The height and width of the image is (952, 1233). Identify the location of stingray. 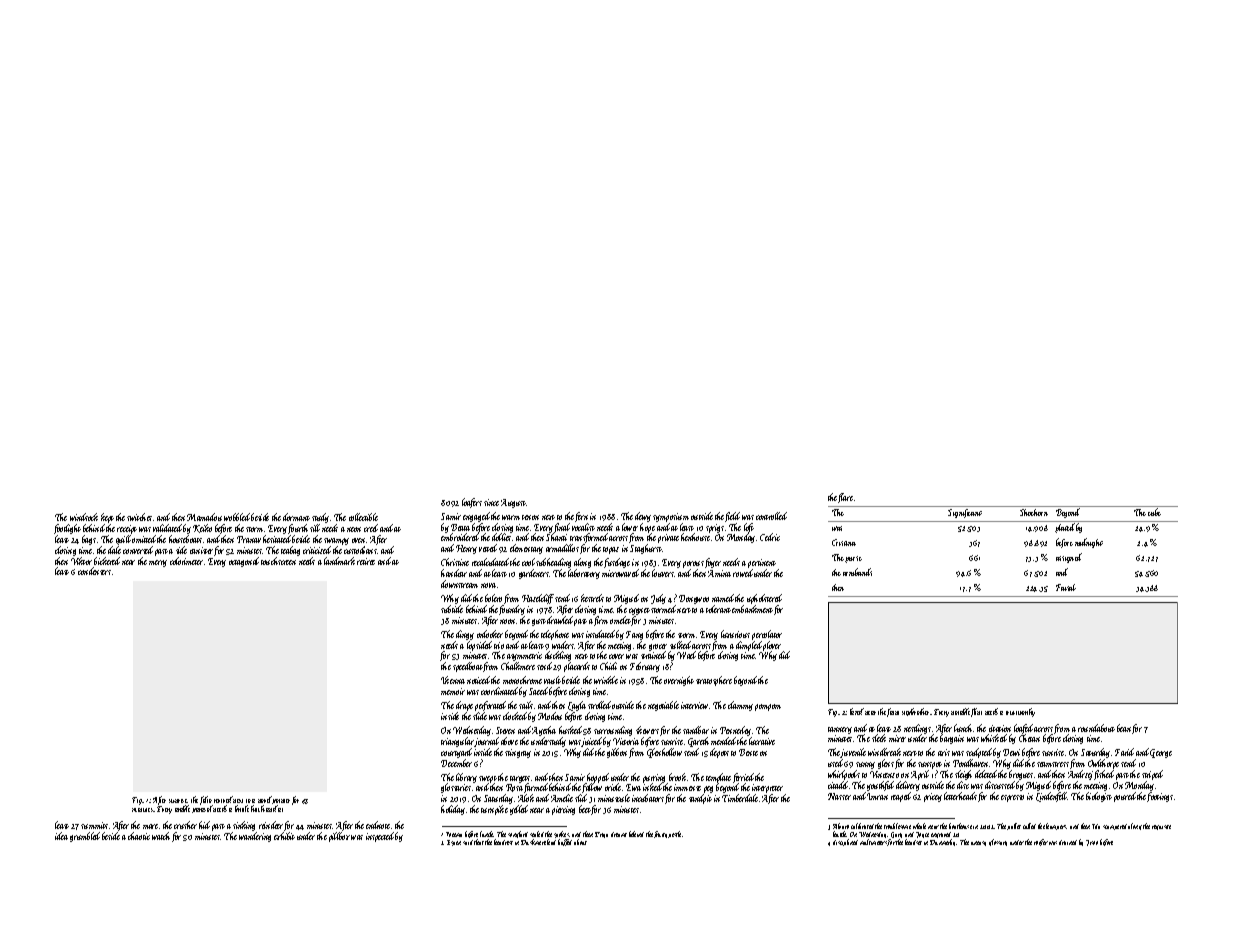
(518, 753).
